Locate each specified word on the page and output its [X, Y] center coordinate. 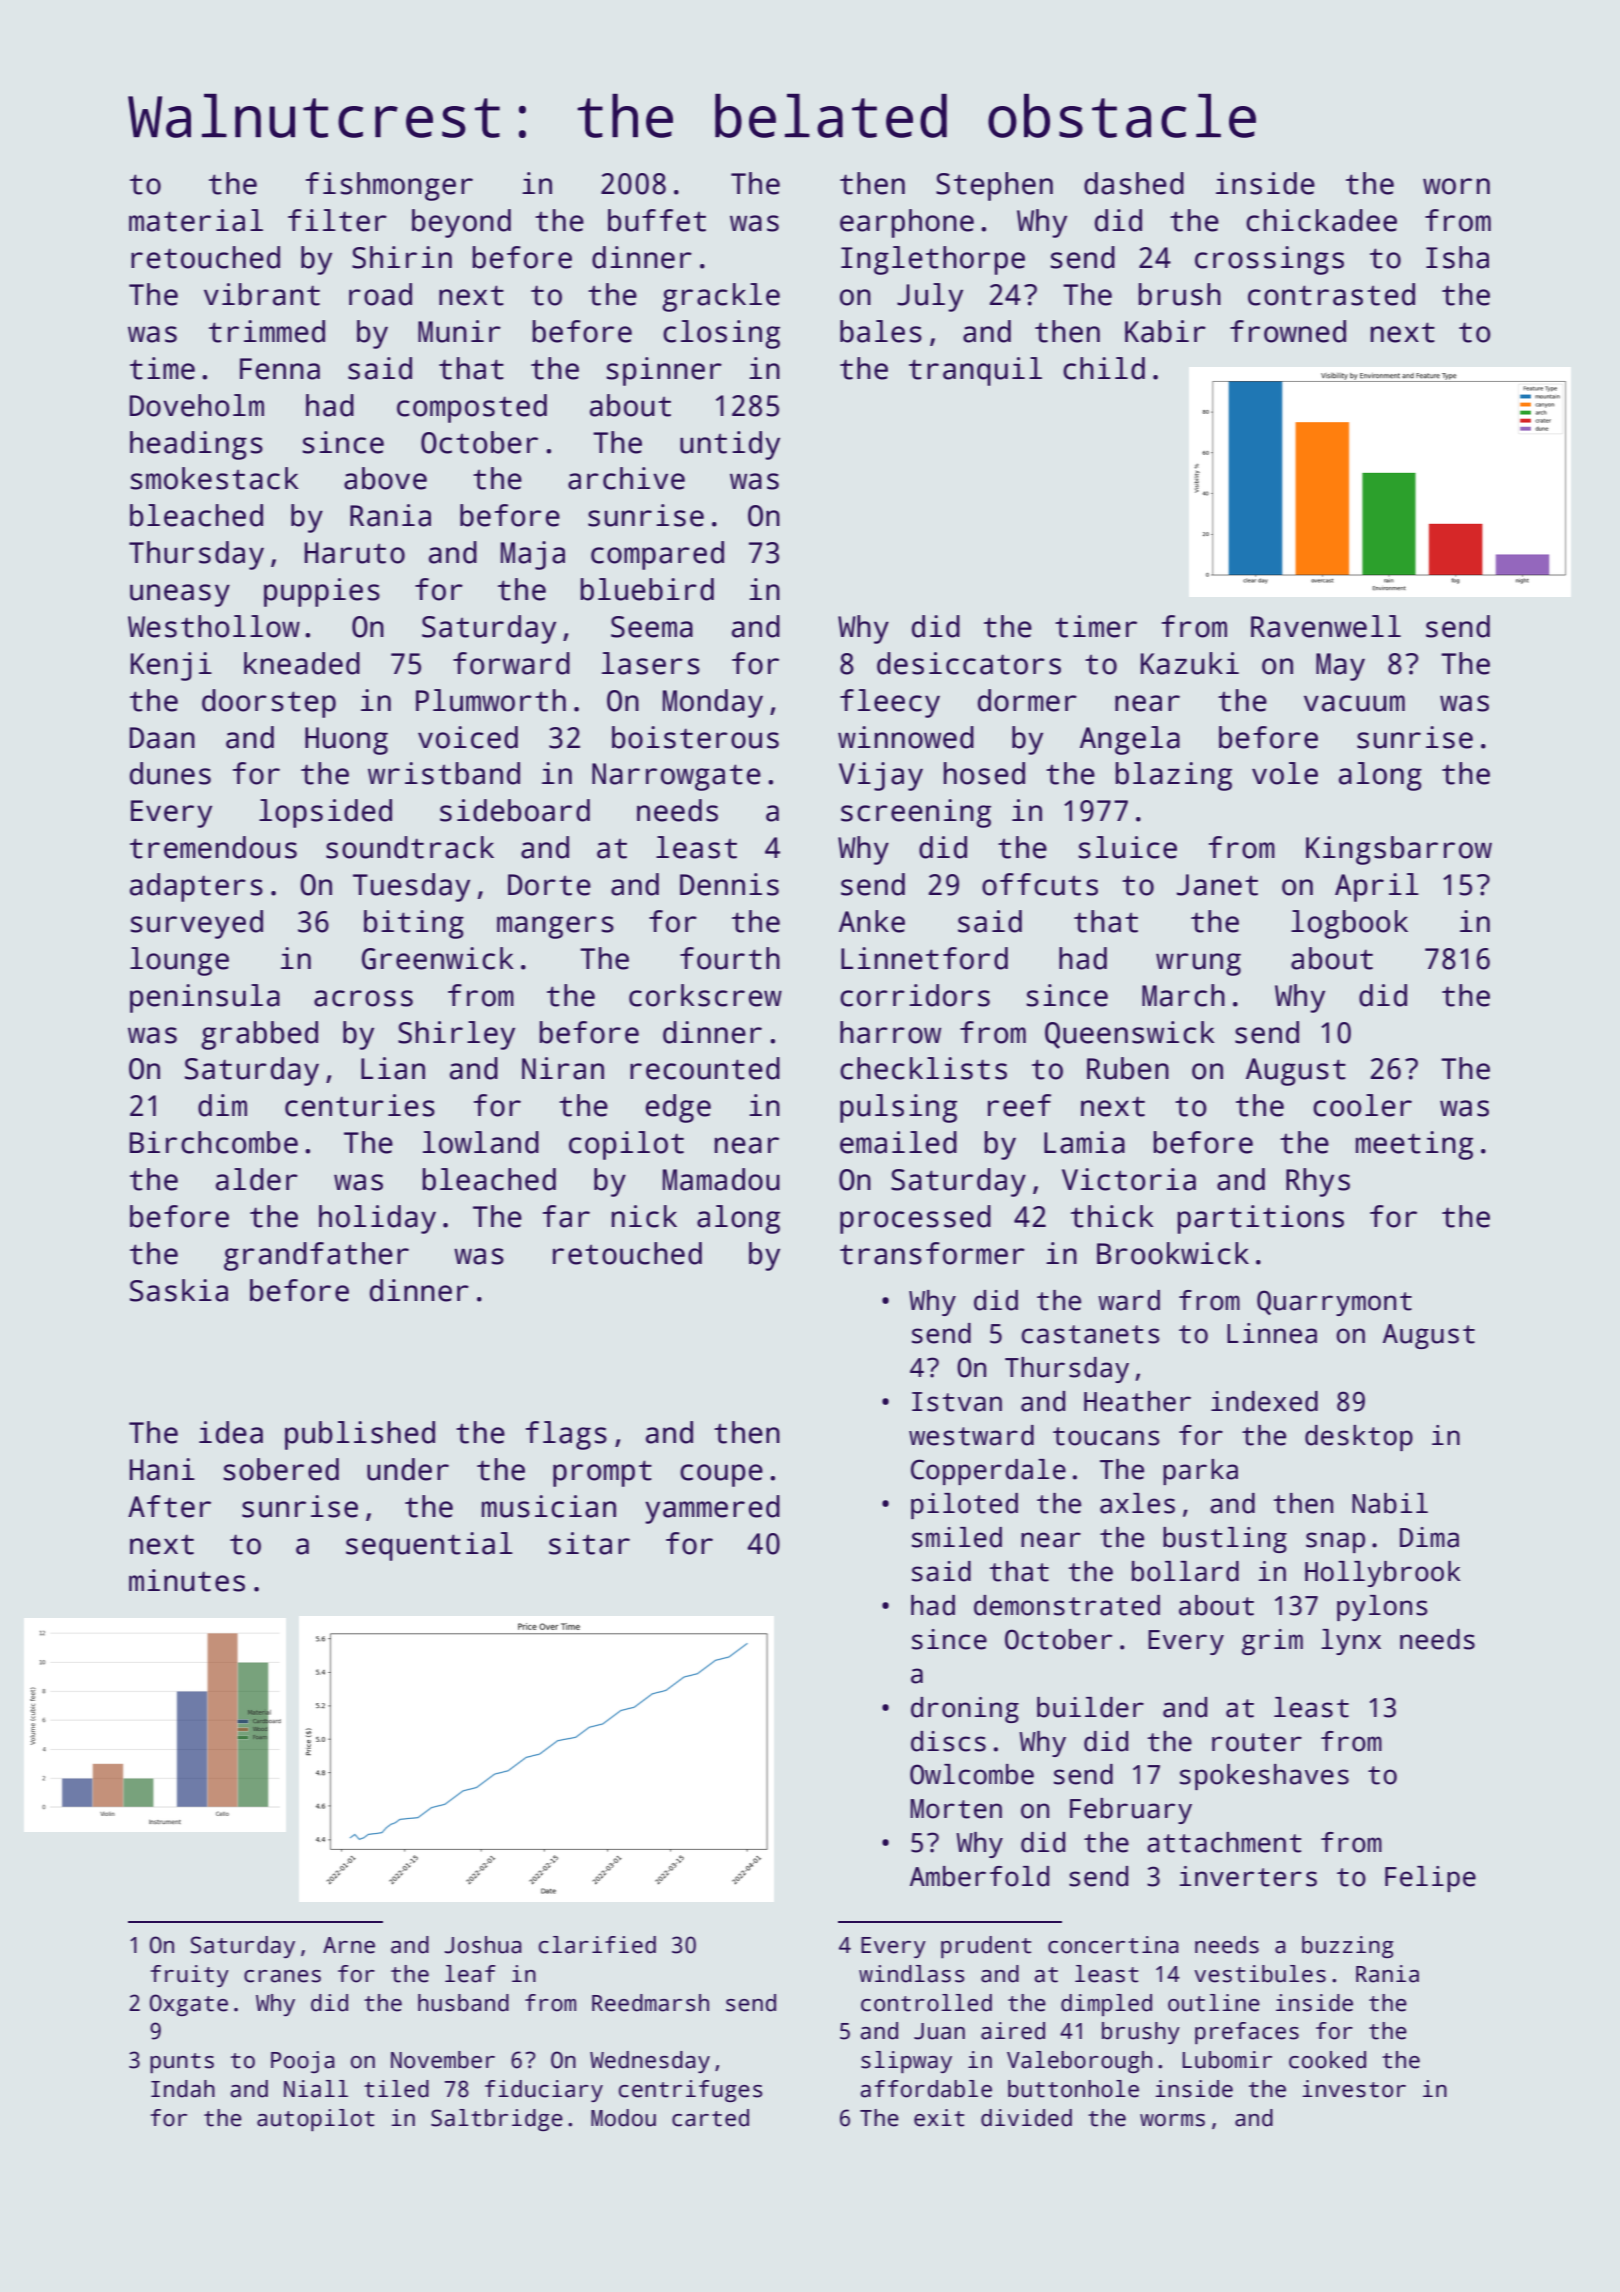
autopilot [315, 2120]
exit [939, 2118]
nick [644, 1216]
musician [549, 1506]
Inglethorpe [933, 260]
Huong [346, 741]
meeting [1414, 1145]
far [566, 1216]
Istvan [957, 1402]
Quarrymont [1334, 1303]
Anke [872, 921]
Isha [1457, 257]
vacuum [1354, 703]
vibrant [262, 294]
